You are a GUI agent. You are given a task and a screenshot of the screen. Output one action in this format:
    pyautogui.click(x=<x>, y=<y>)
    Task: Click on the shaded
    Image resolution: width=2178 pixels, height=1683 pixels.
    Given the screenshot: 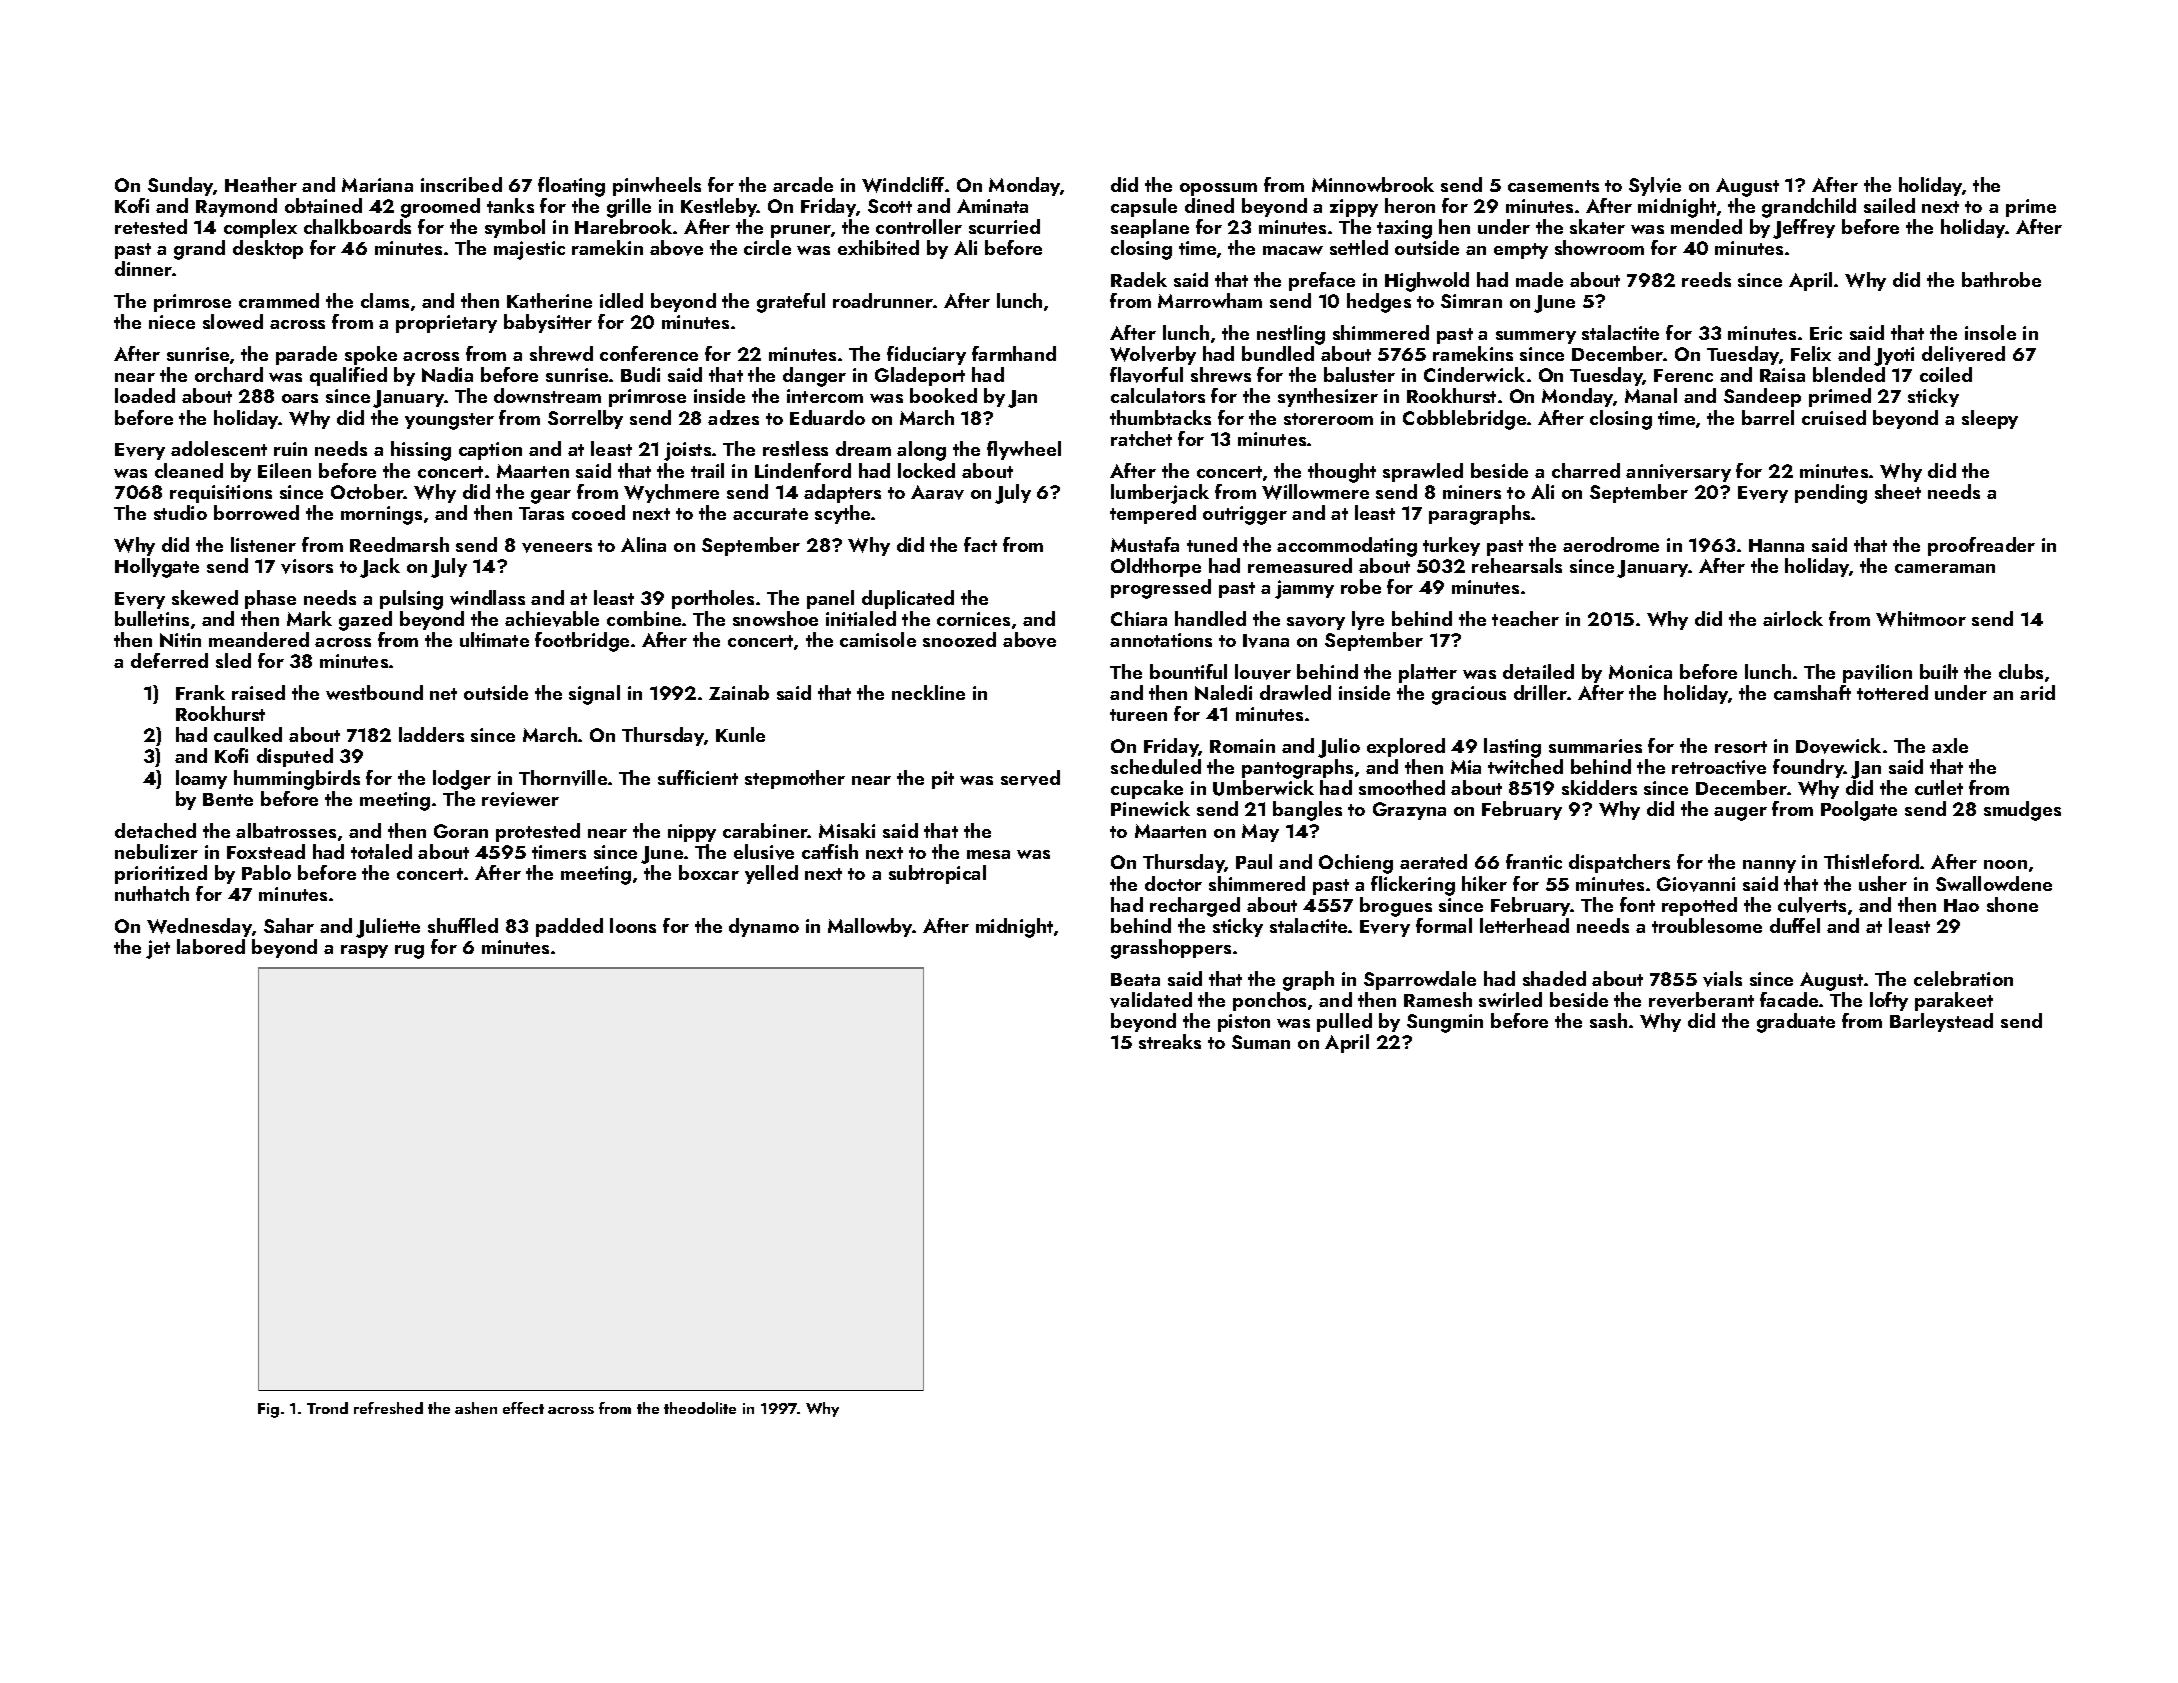 What is the action you would take?
    pyautogui.click(x=1554, y=978)
